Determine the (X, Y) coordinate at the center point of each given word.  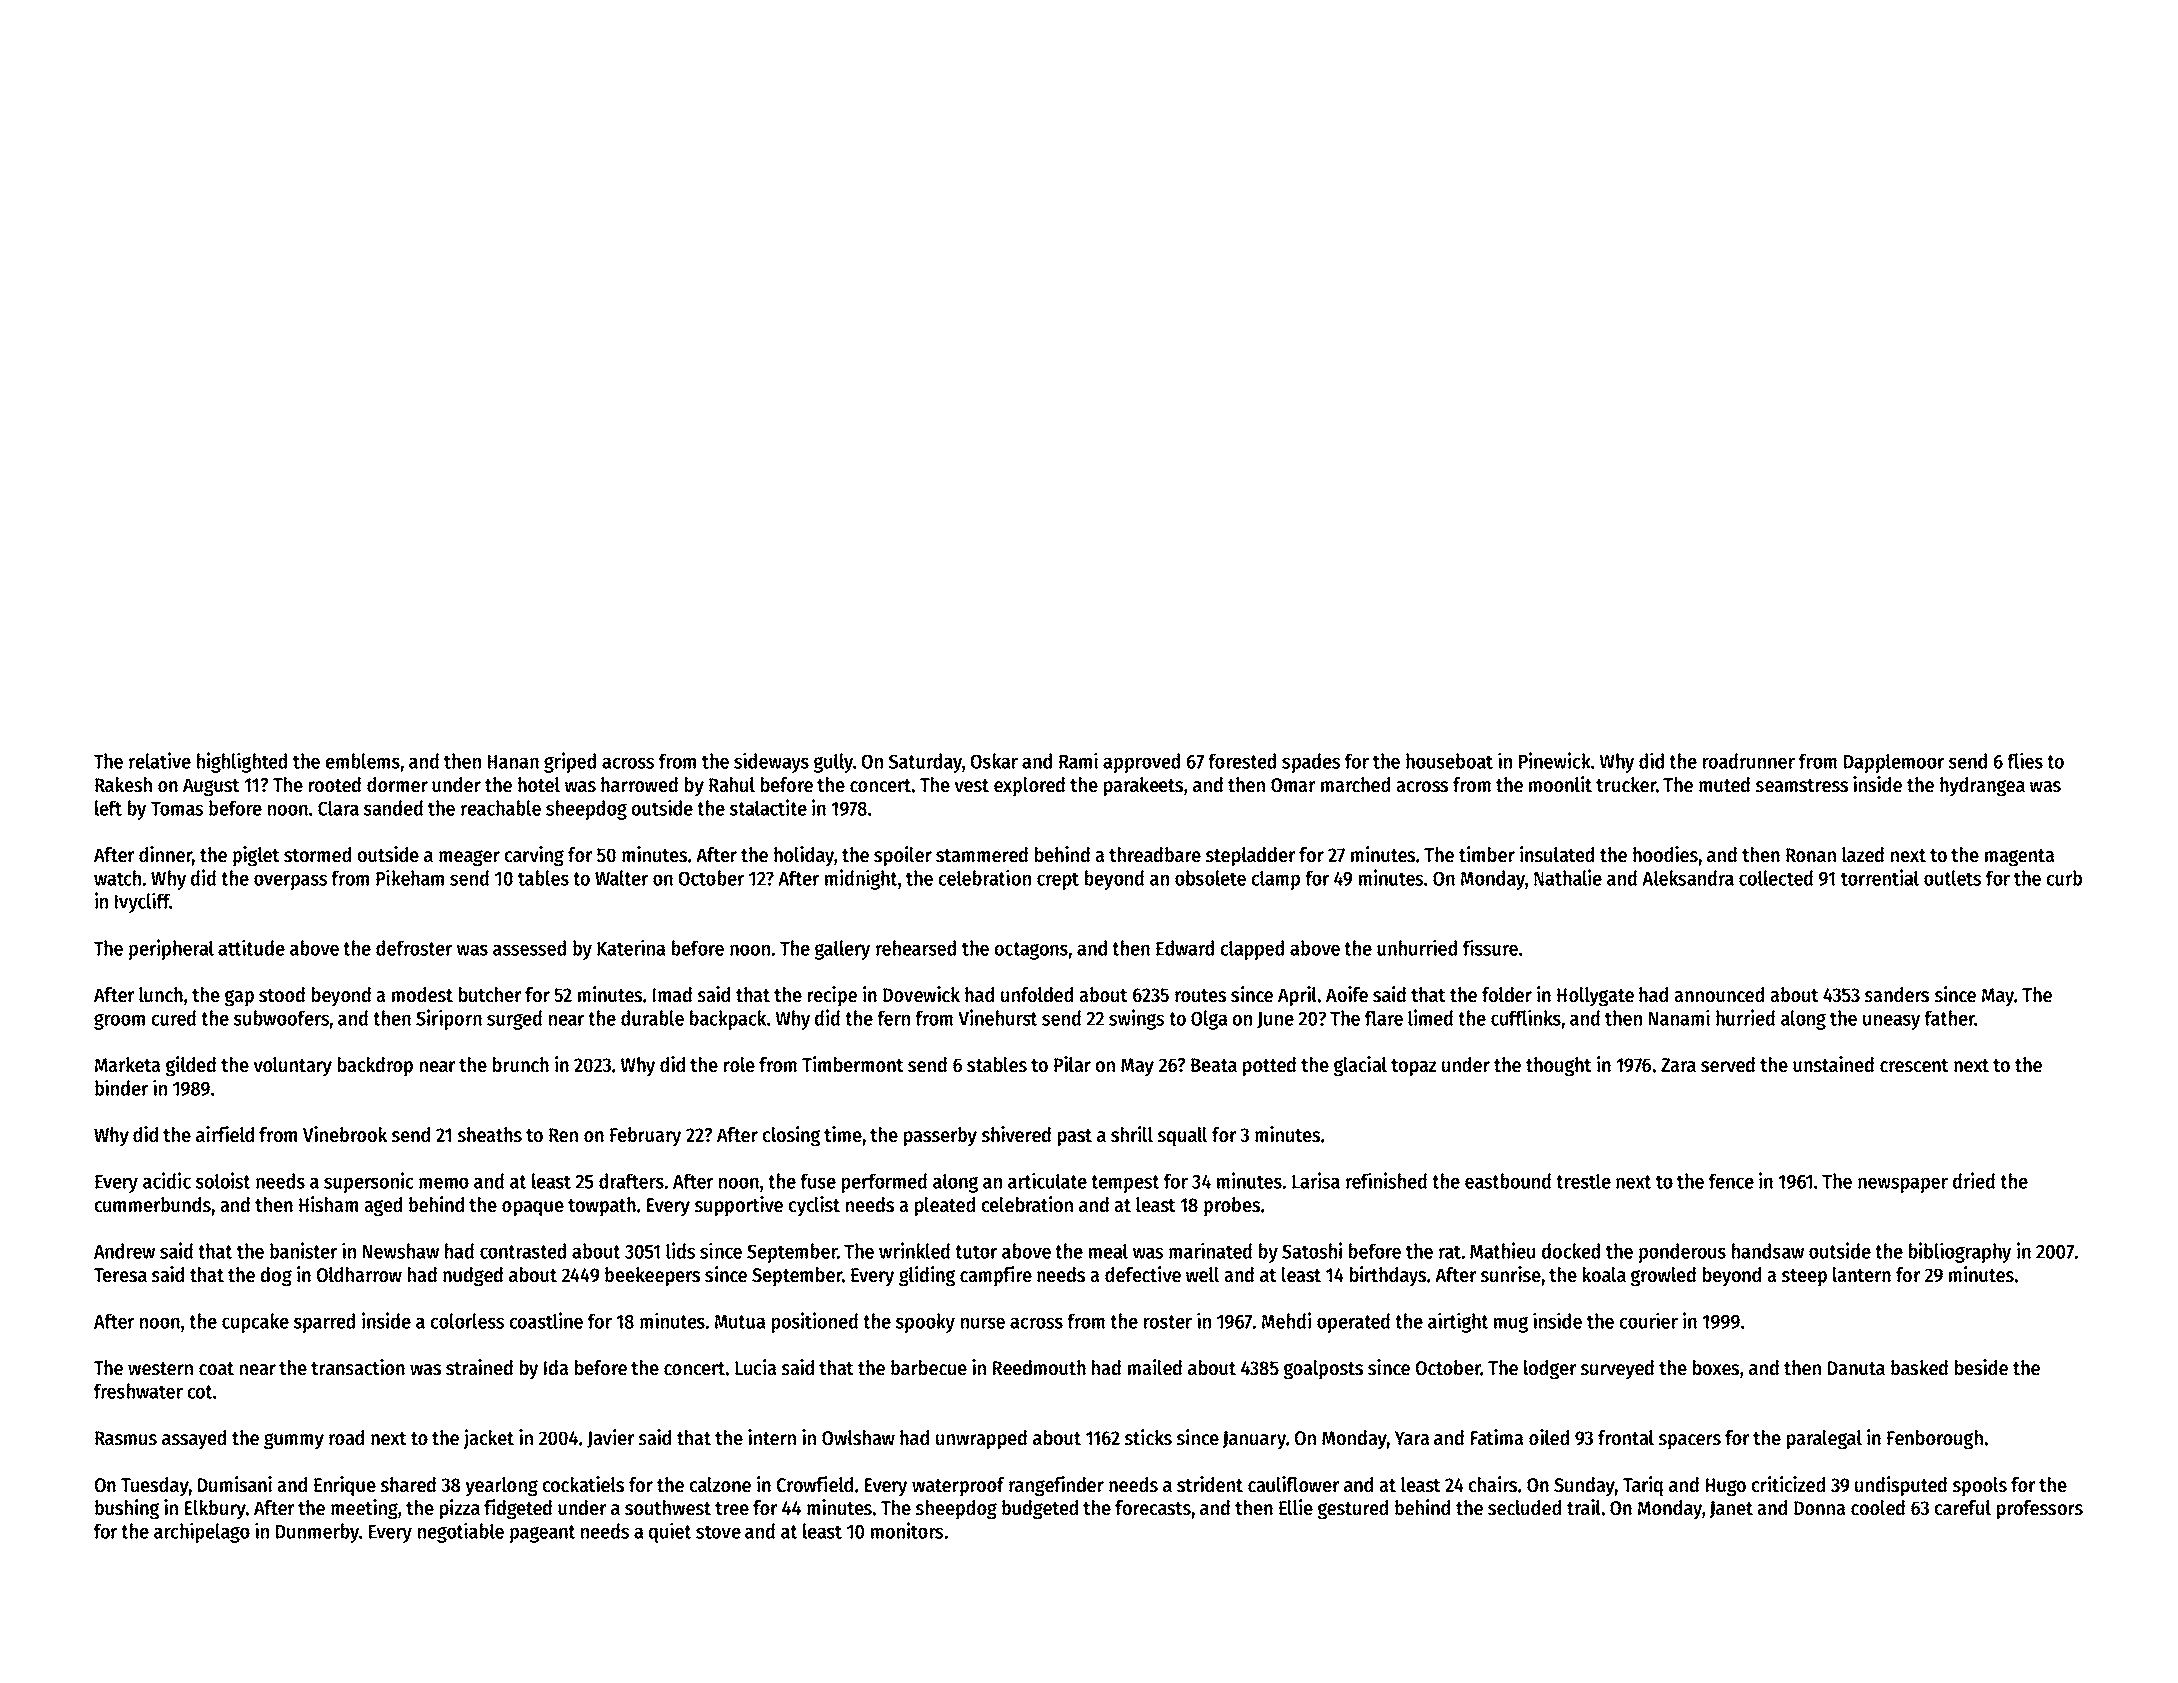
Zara (1678, 1065)
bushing (127, 1509)
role (739, 1065)
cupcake (255, 1323)
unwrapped (981, 1440)
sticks (1148, 1437)
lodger (1550, 1370)
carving (534, 856)
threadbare (1155, 855)
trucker (1626, 785)
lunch (161, 995)
